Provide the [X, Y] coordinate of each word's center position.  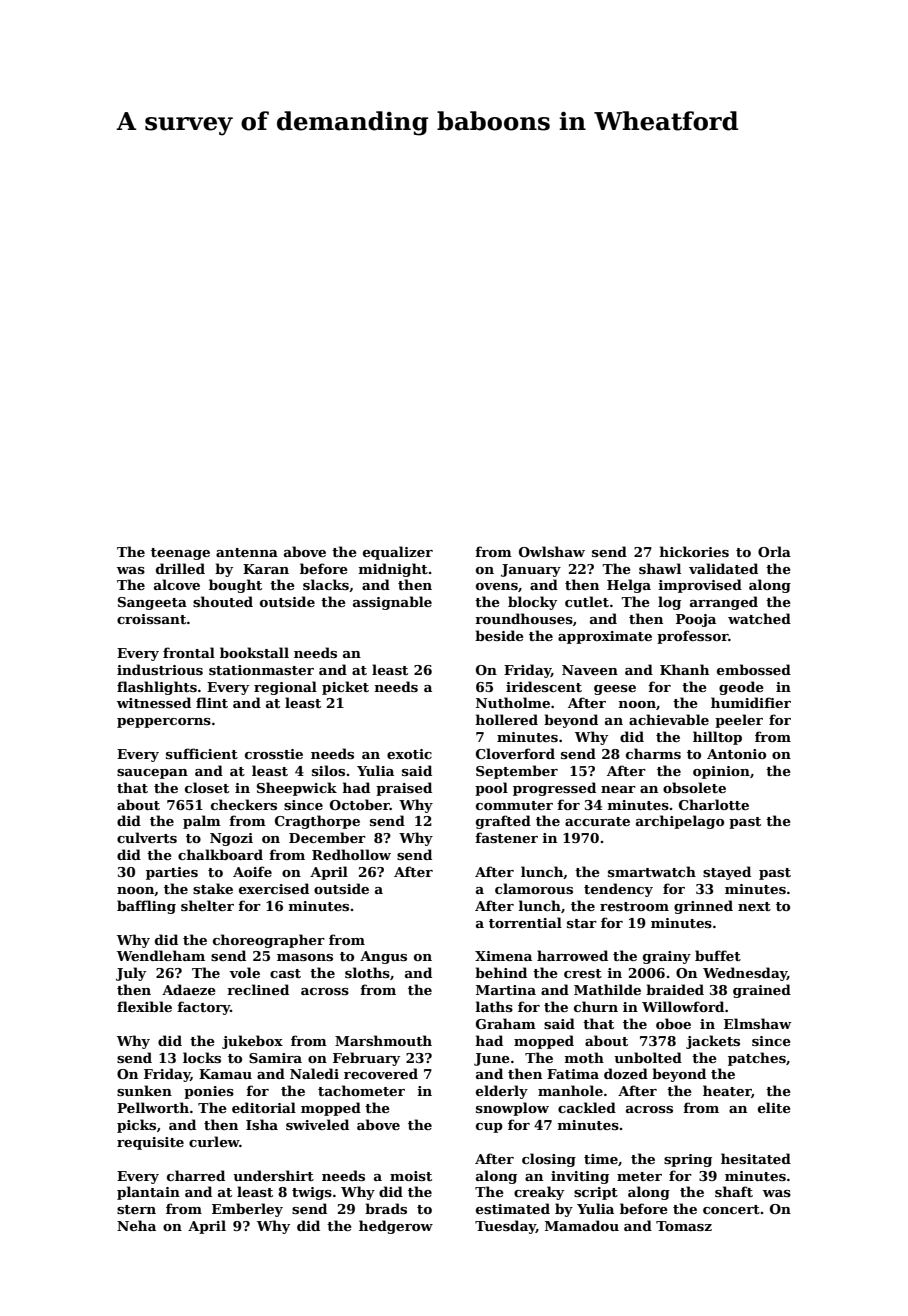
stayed [727, 873]
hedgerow [396, 1227]
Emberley [247, 1210]
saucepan [152, 774]
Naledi [314, 1073]
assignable [392, 603]
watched [759, 618]
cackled [587, 1107]
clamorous [534, 888]
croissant [151, 619]
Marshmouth [383, 1040]
